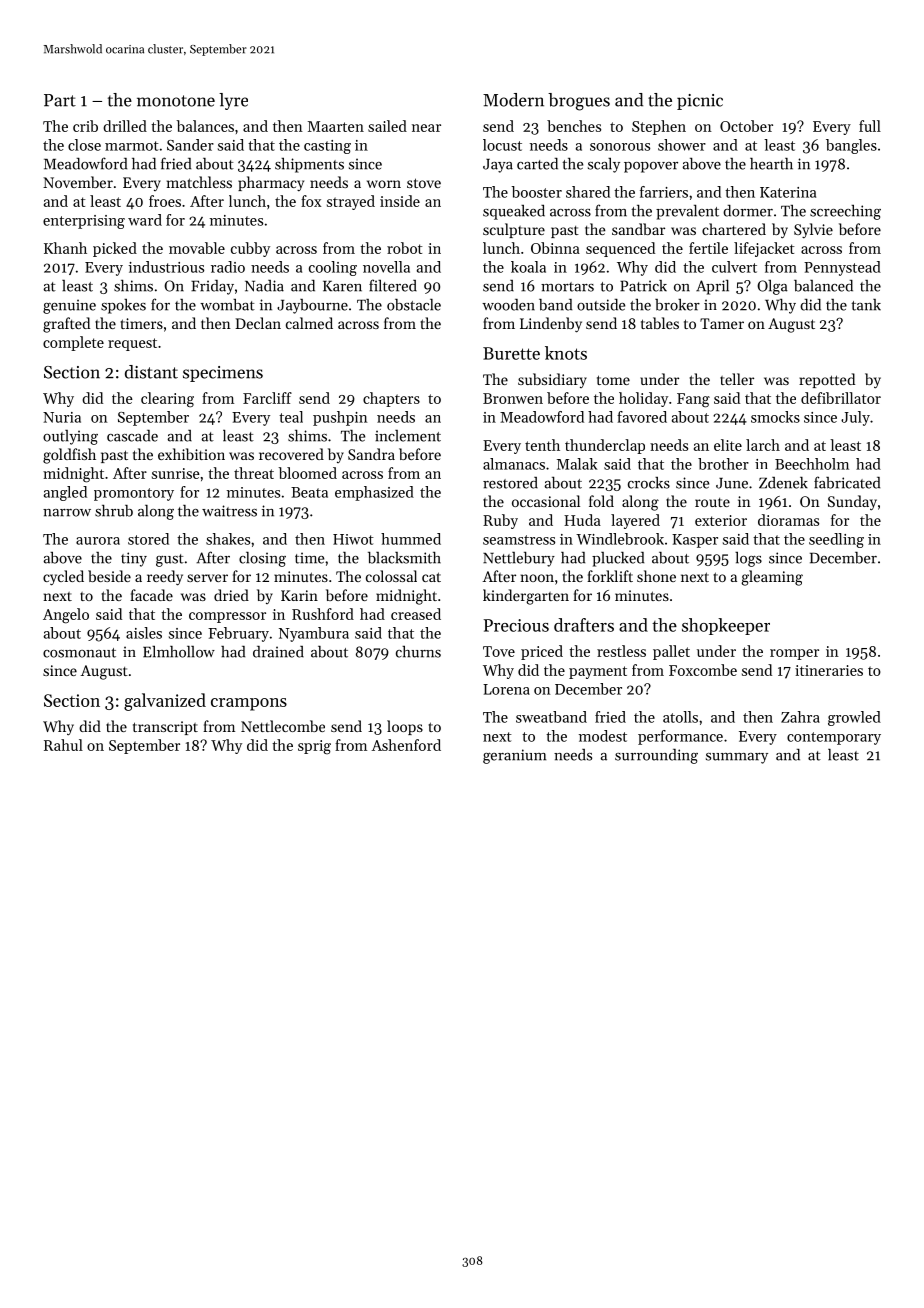  What do you see at coordinates (852, 503) in the page?
I see `Sunday` at bounding box center [852, 503].
